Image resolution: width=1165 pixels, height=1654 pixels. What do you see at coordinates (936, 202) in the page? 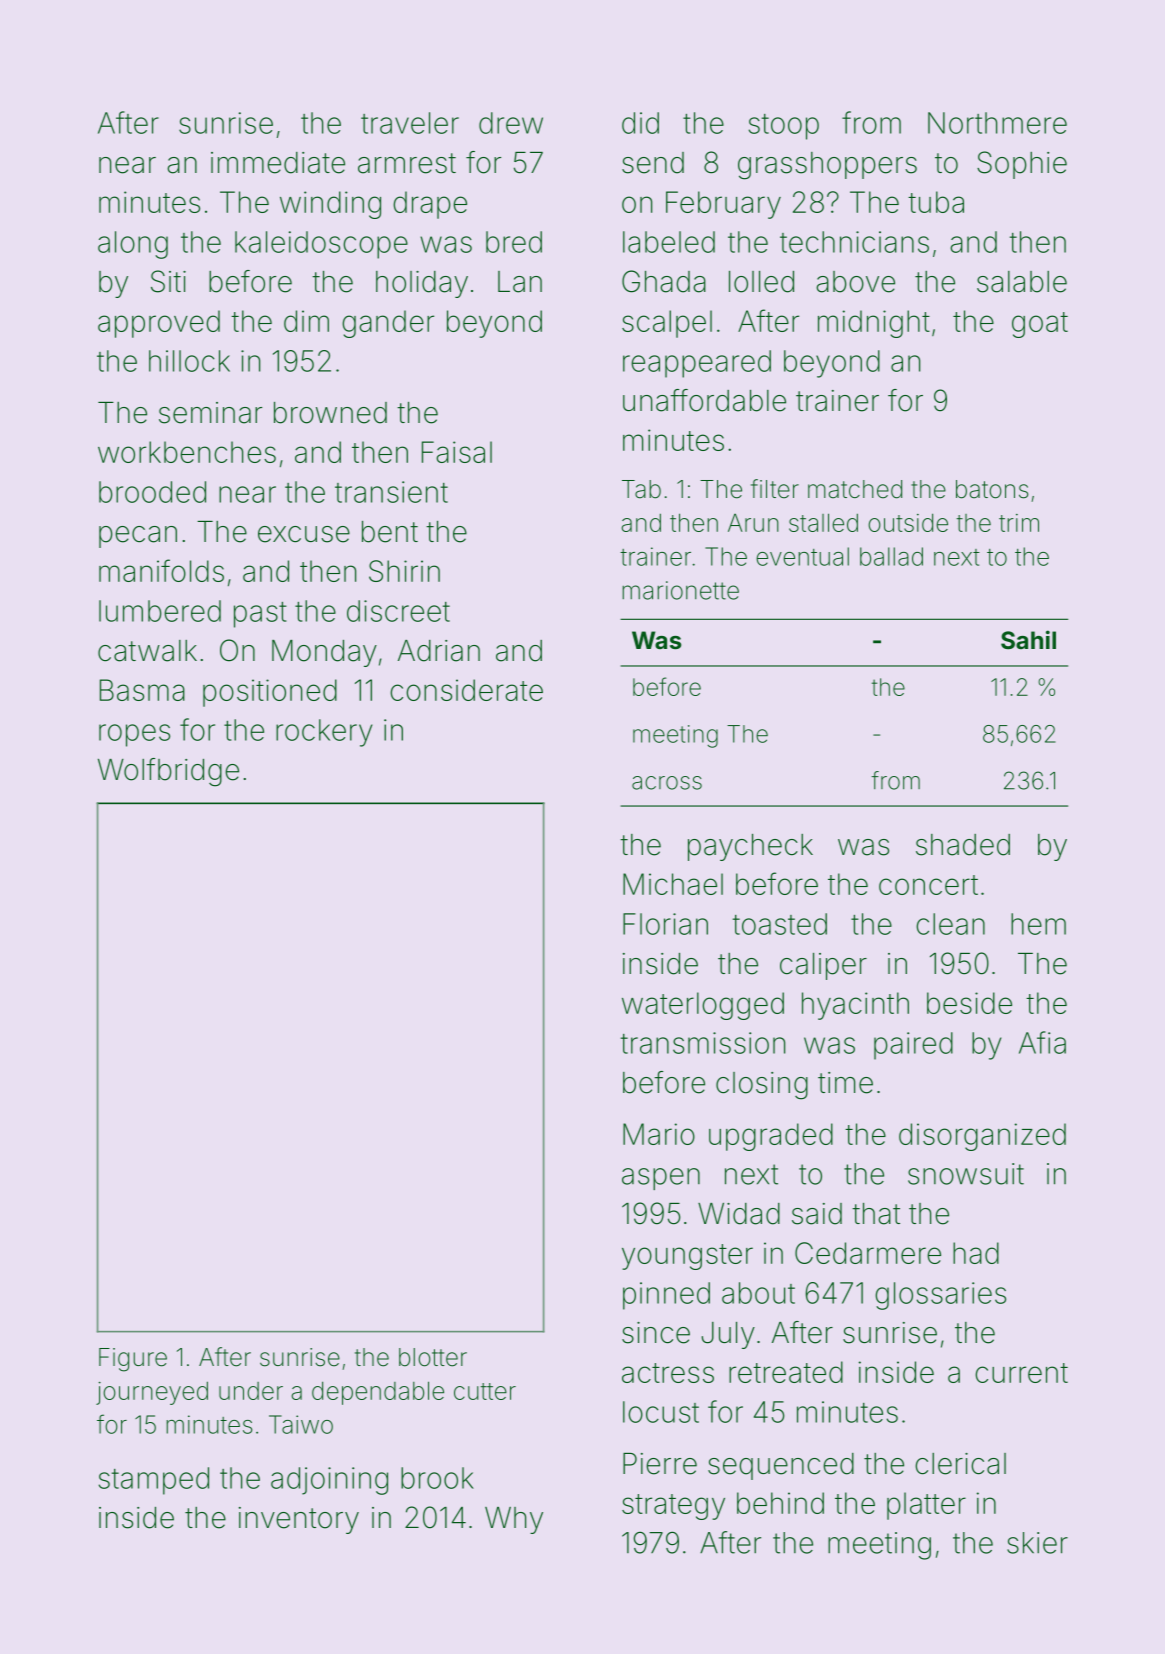
I see `tuba` at bounding box center [936, 202].
